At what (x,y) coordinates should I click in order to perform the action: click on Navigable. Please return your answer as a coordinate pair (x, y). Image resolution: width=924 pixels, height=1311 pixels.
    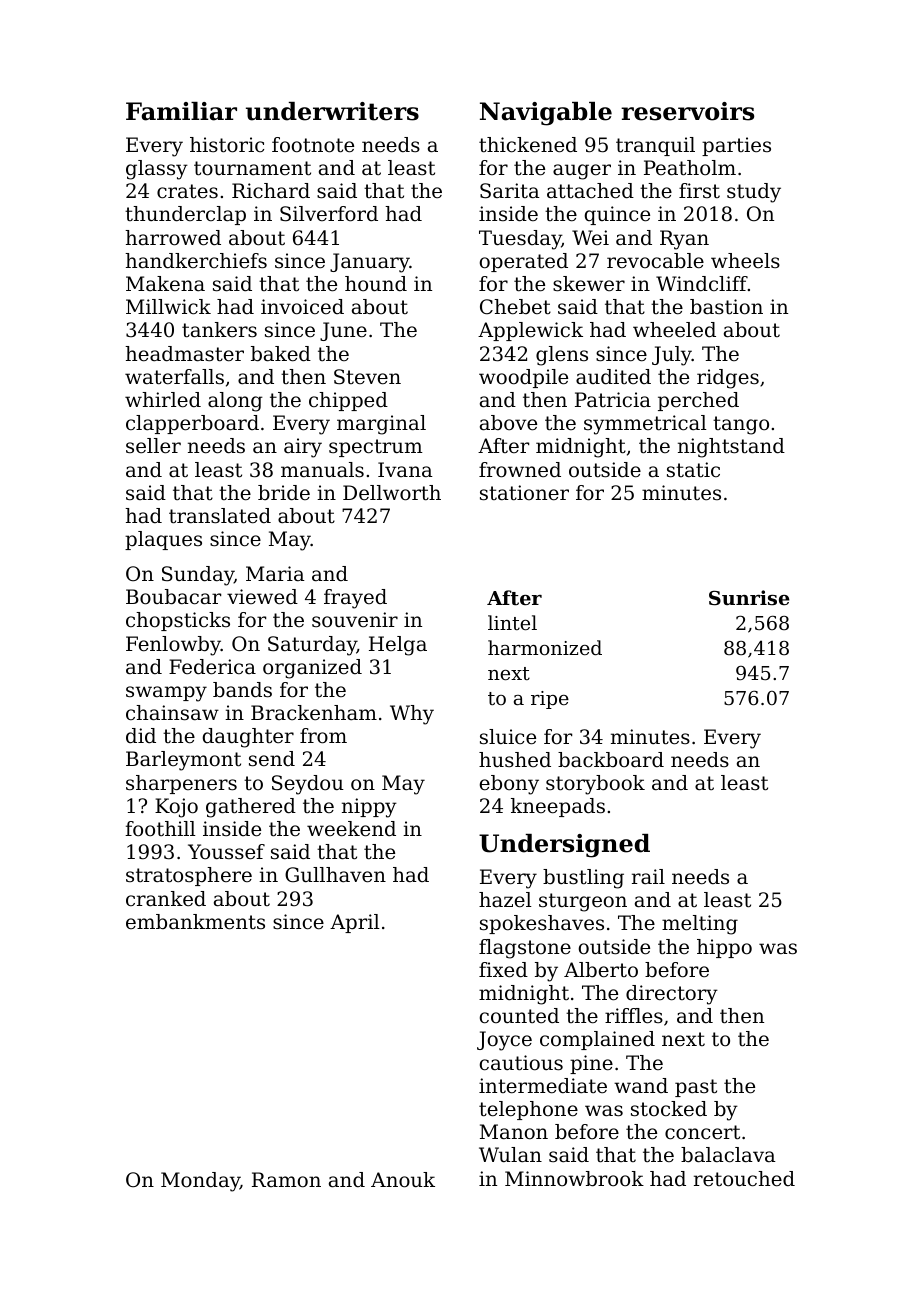
    Looking at the image, I should click on (546, 114).
